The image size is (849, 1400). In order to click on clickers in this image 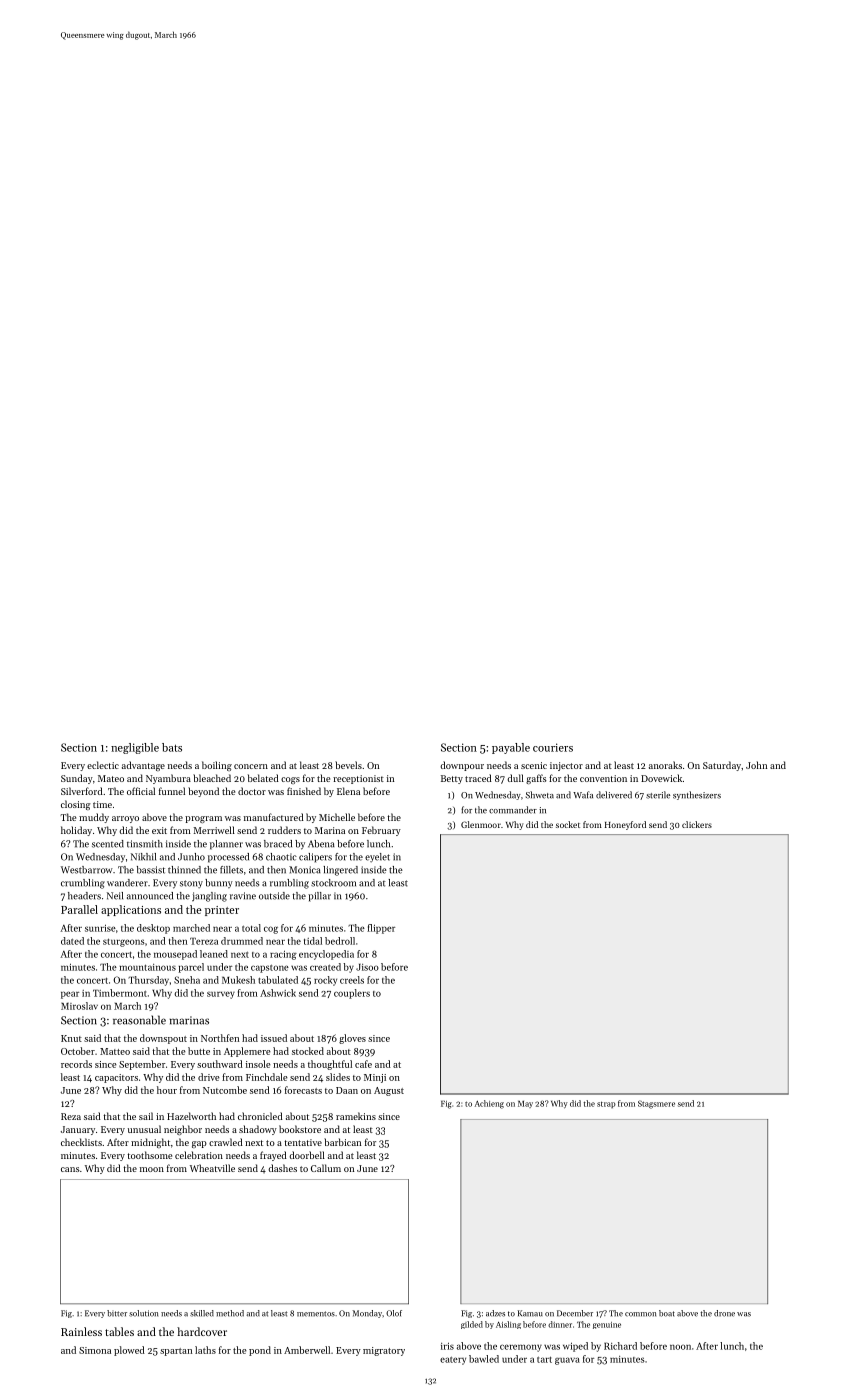, I will do `click(697, 824)`.
